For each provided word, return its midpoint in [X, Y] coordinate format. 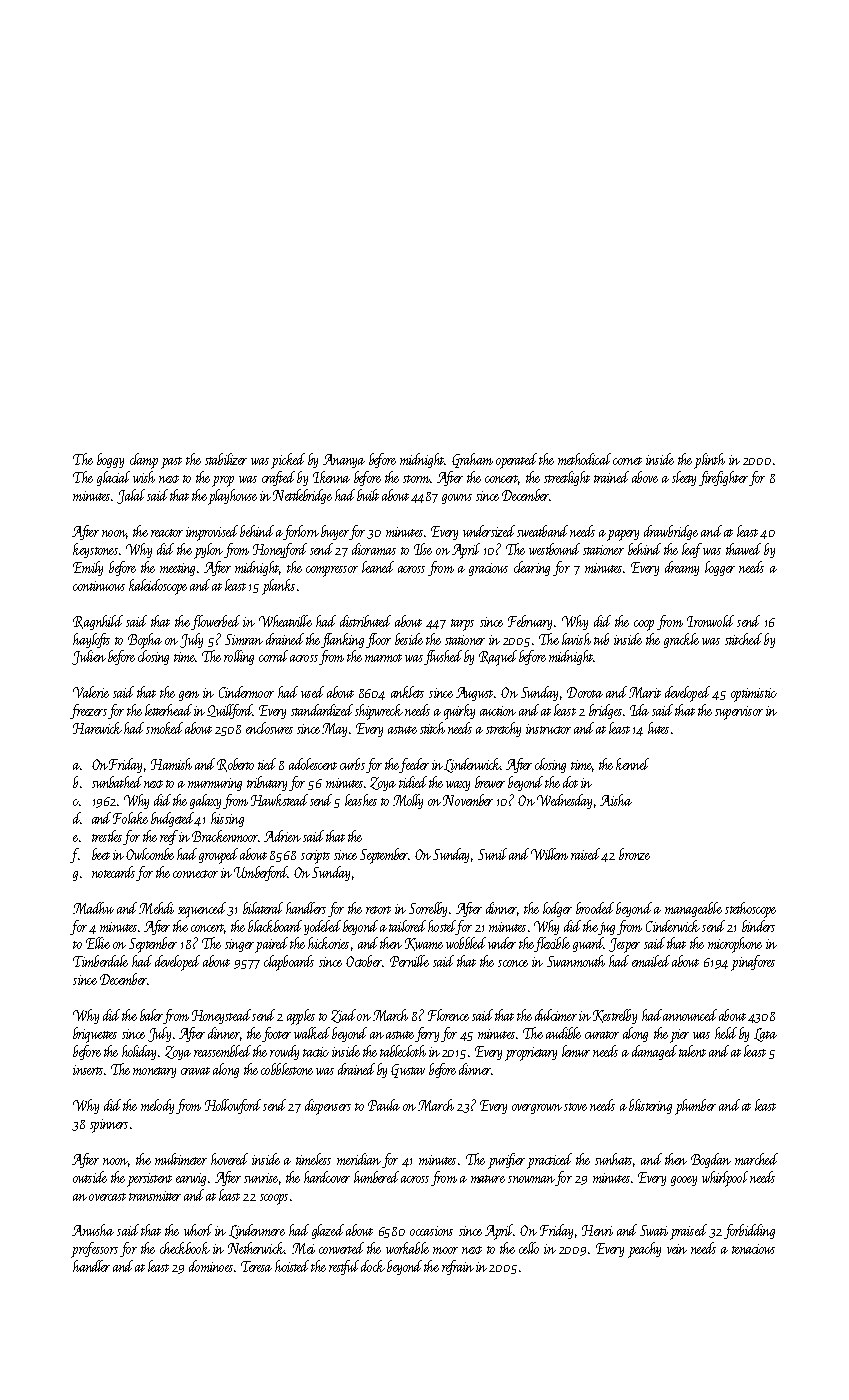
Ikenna [331, 477]
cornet [627, 461]
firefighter [723, 478]
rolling [239, 657]
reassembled [222, 1051]
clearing [532, 568]
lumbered [376, 1177]
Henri [597, 1230]
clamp [144, 461]
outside [90, 1177]
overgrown [537, 1109]
